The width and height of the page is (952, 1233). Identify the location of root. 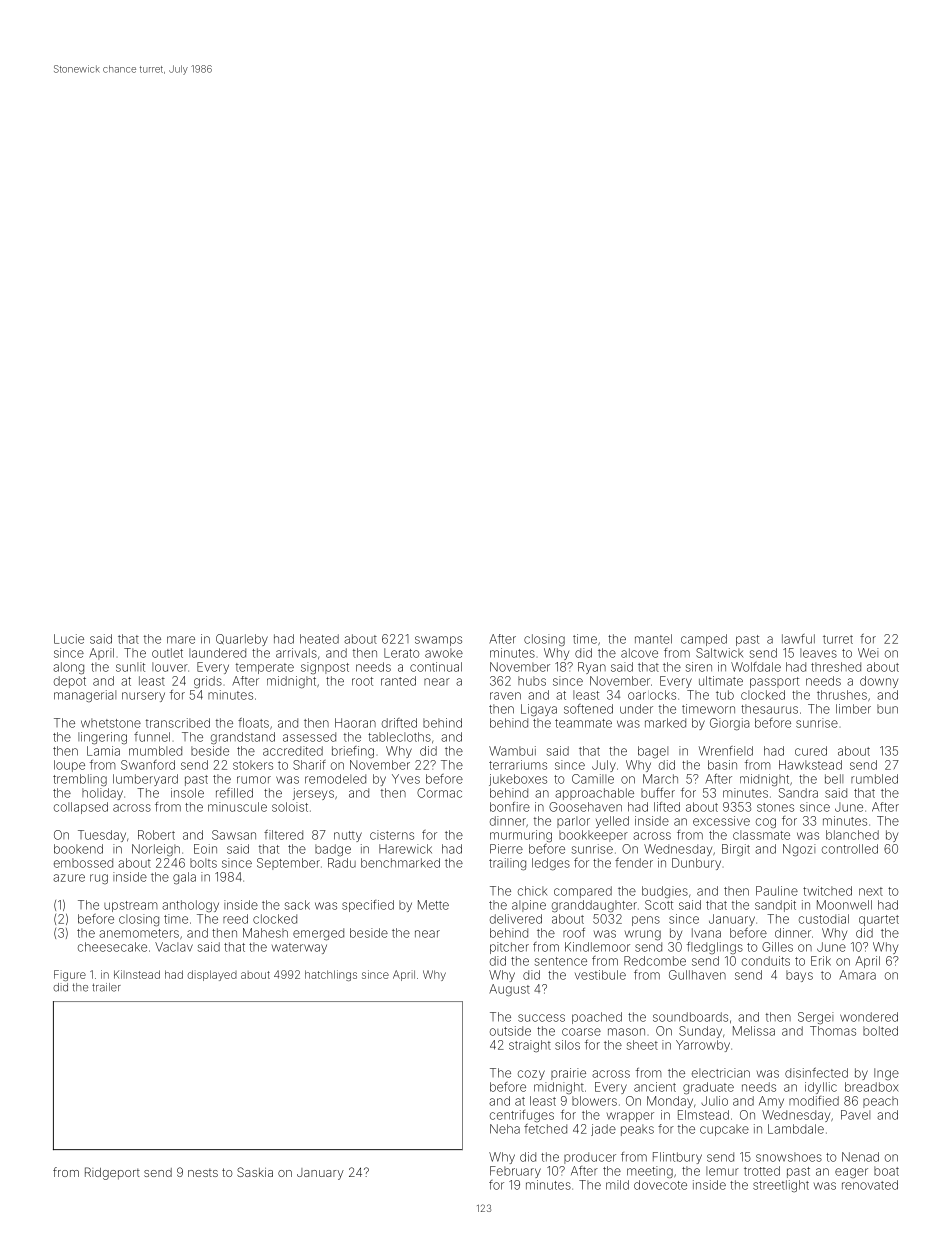
(362, 681).
